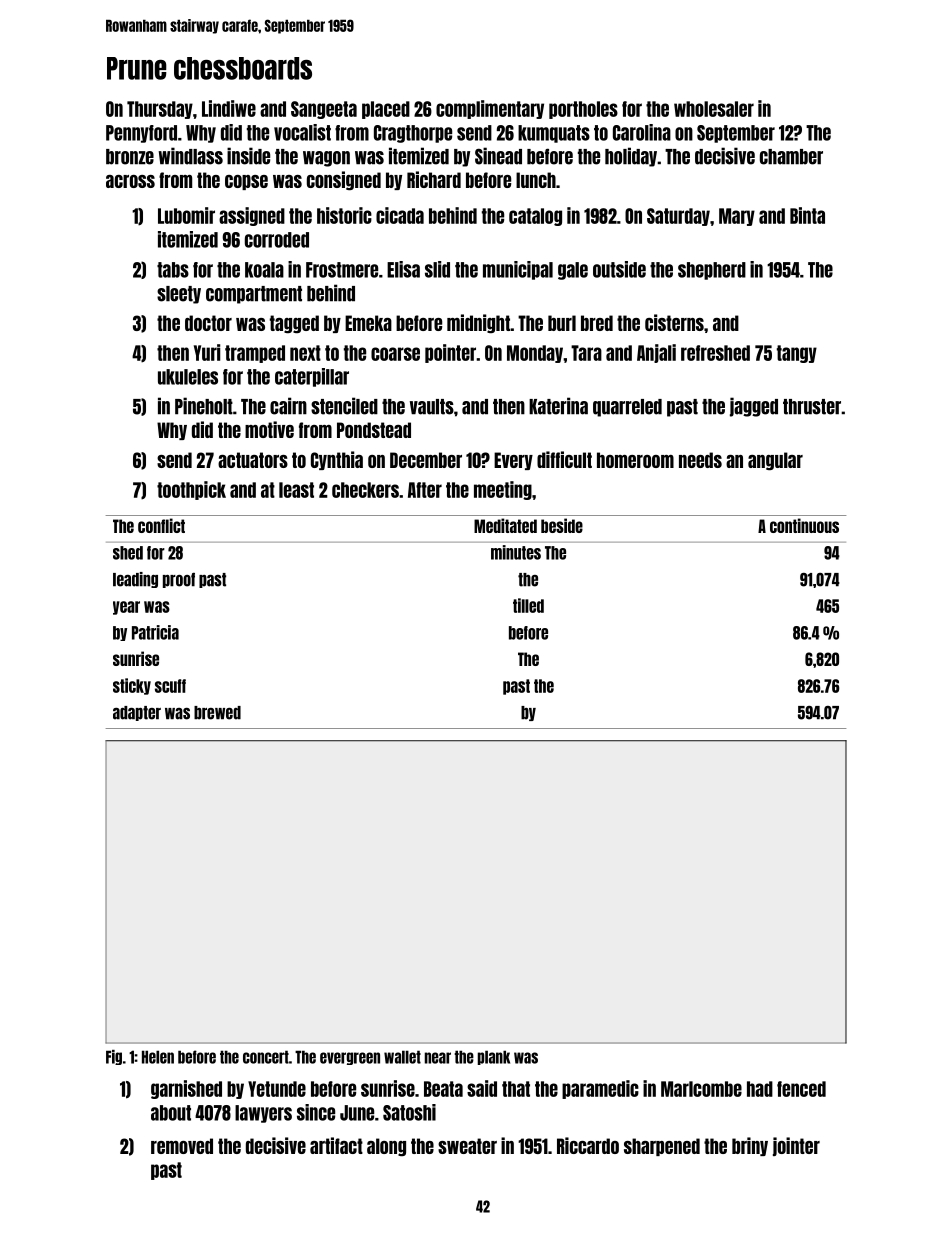  What do you see at coordinates (269, 429) in the screenshot?
I see `motive` at bounding box center [269, 429].
